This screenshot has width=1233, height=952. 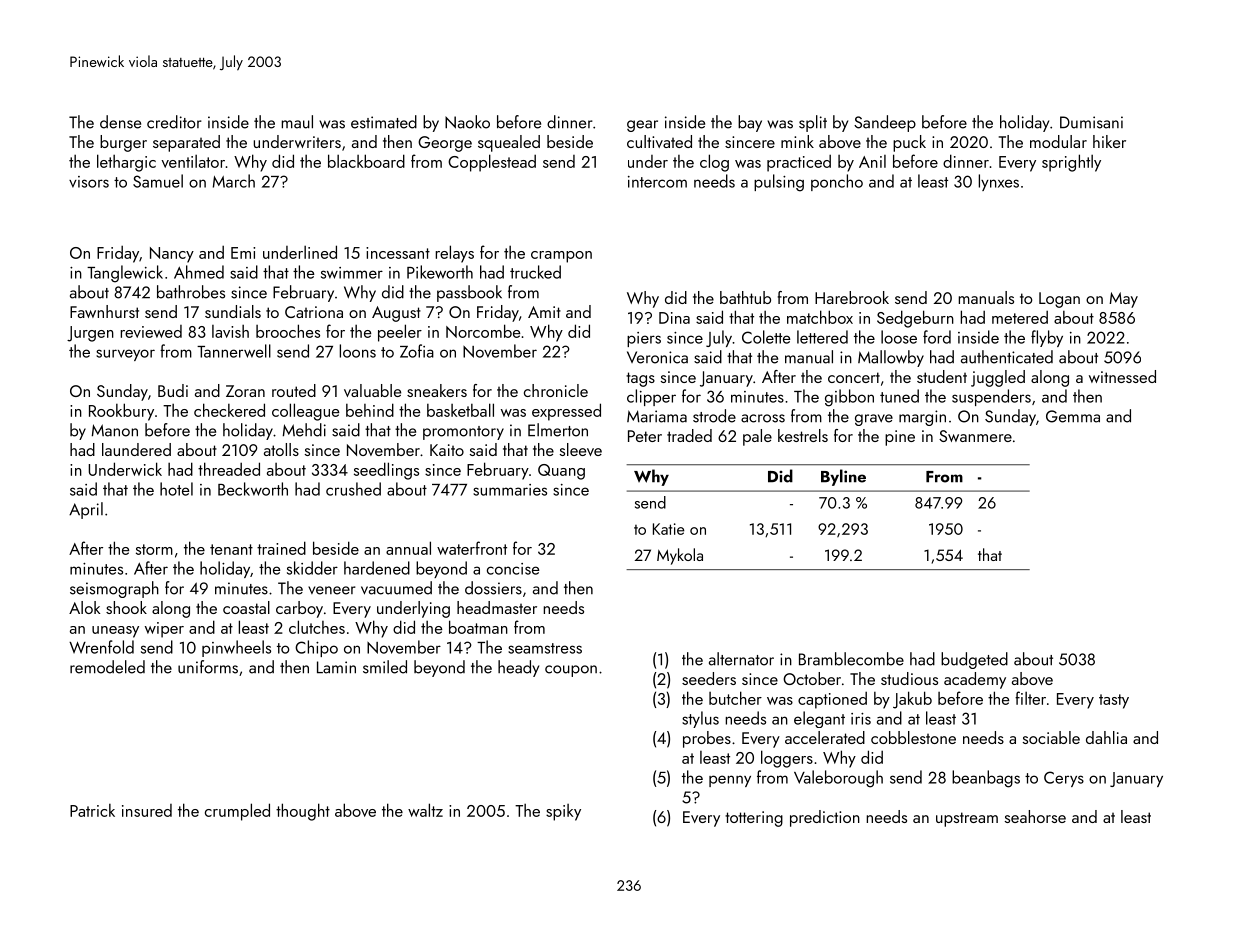 What do you see at coordinates (1109, 141) in the screenshot?
I see `hiker` at bounding box center [1109, 141].
